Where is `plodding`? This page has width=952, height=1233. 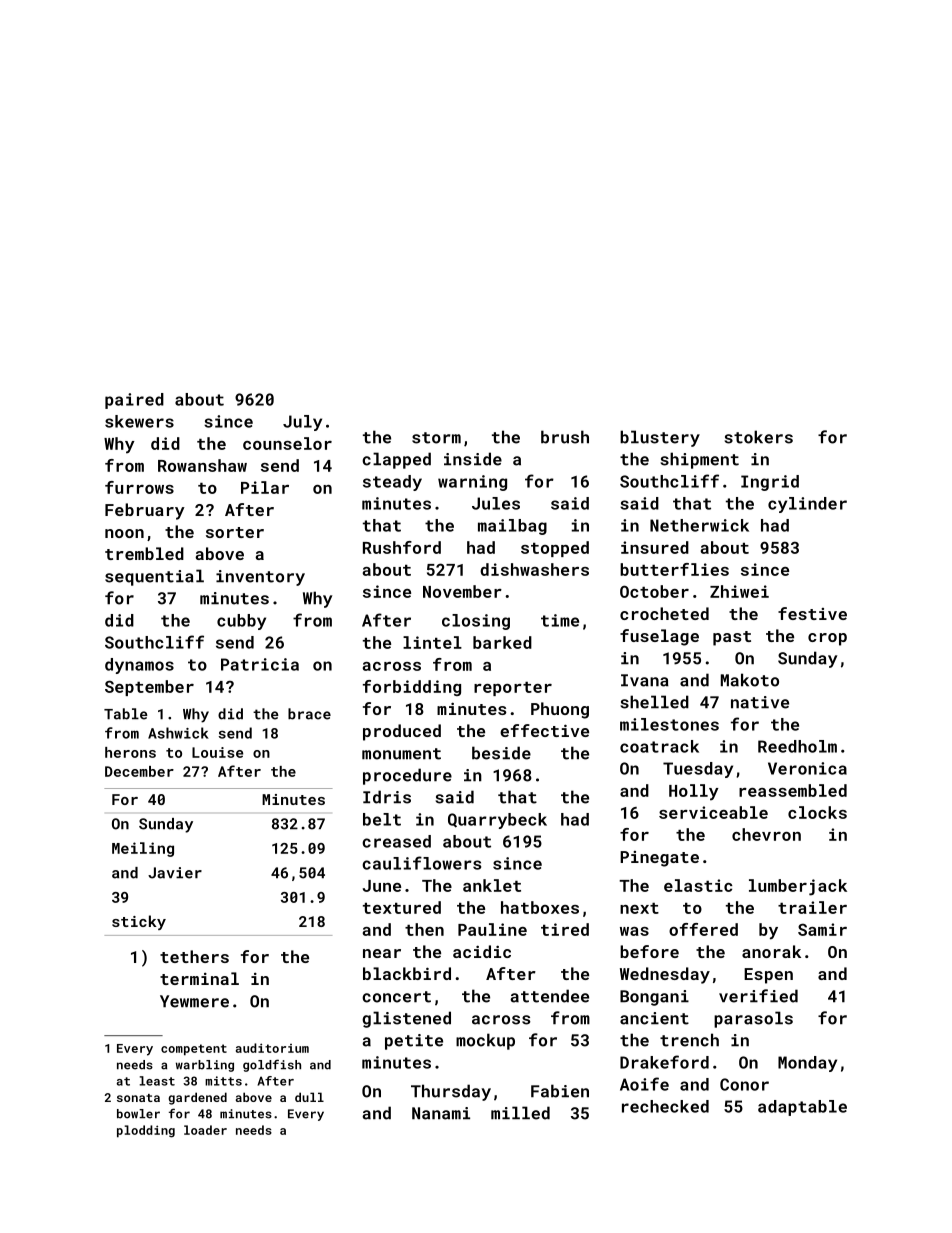 plodding is located at coordinates (146, 1131).
